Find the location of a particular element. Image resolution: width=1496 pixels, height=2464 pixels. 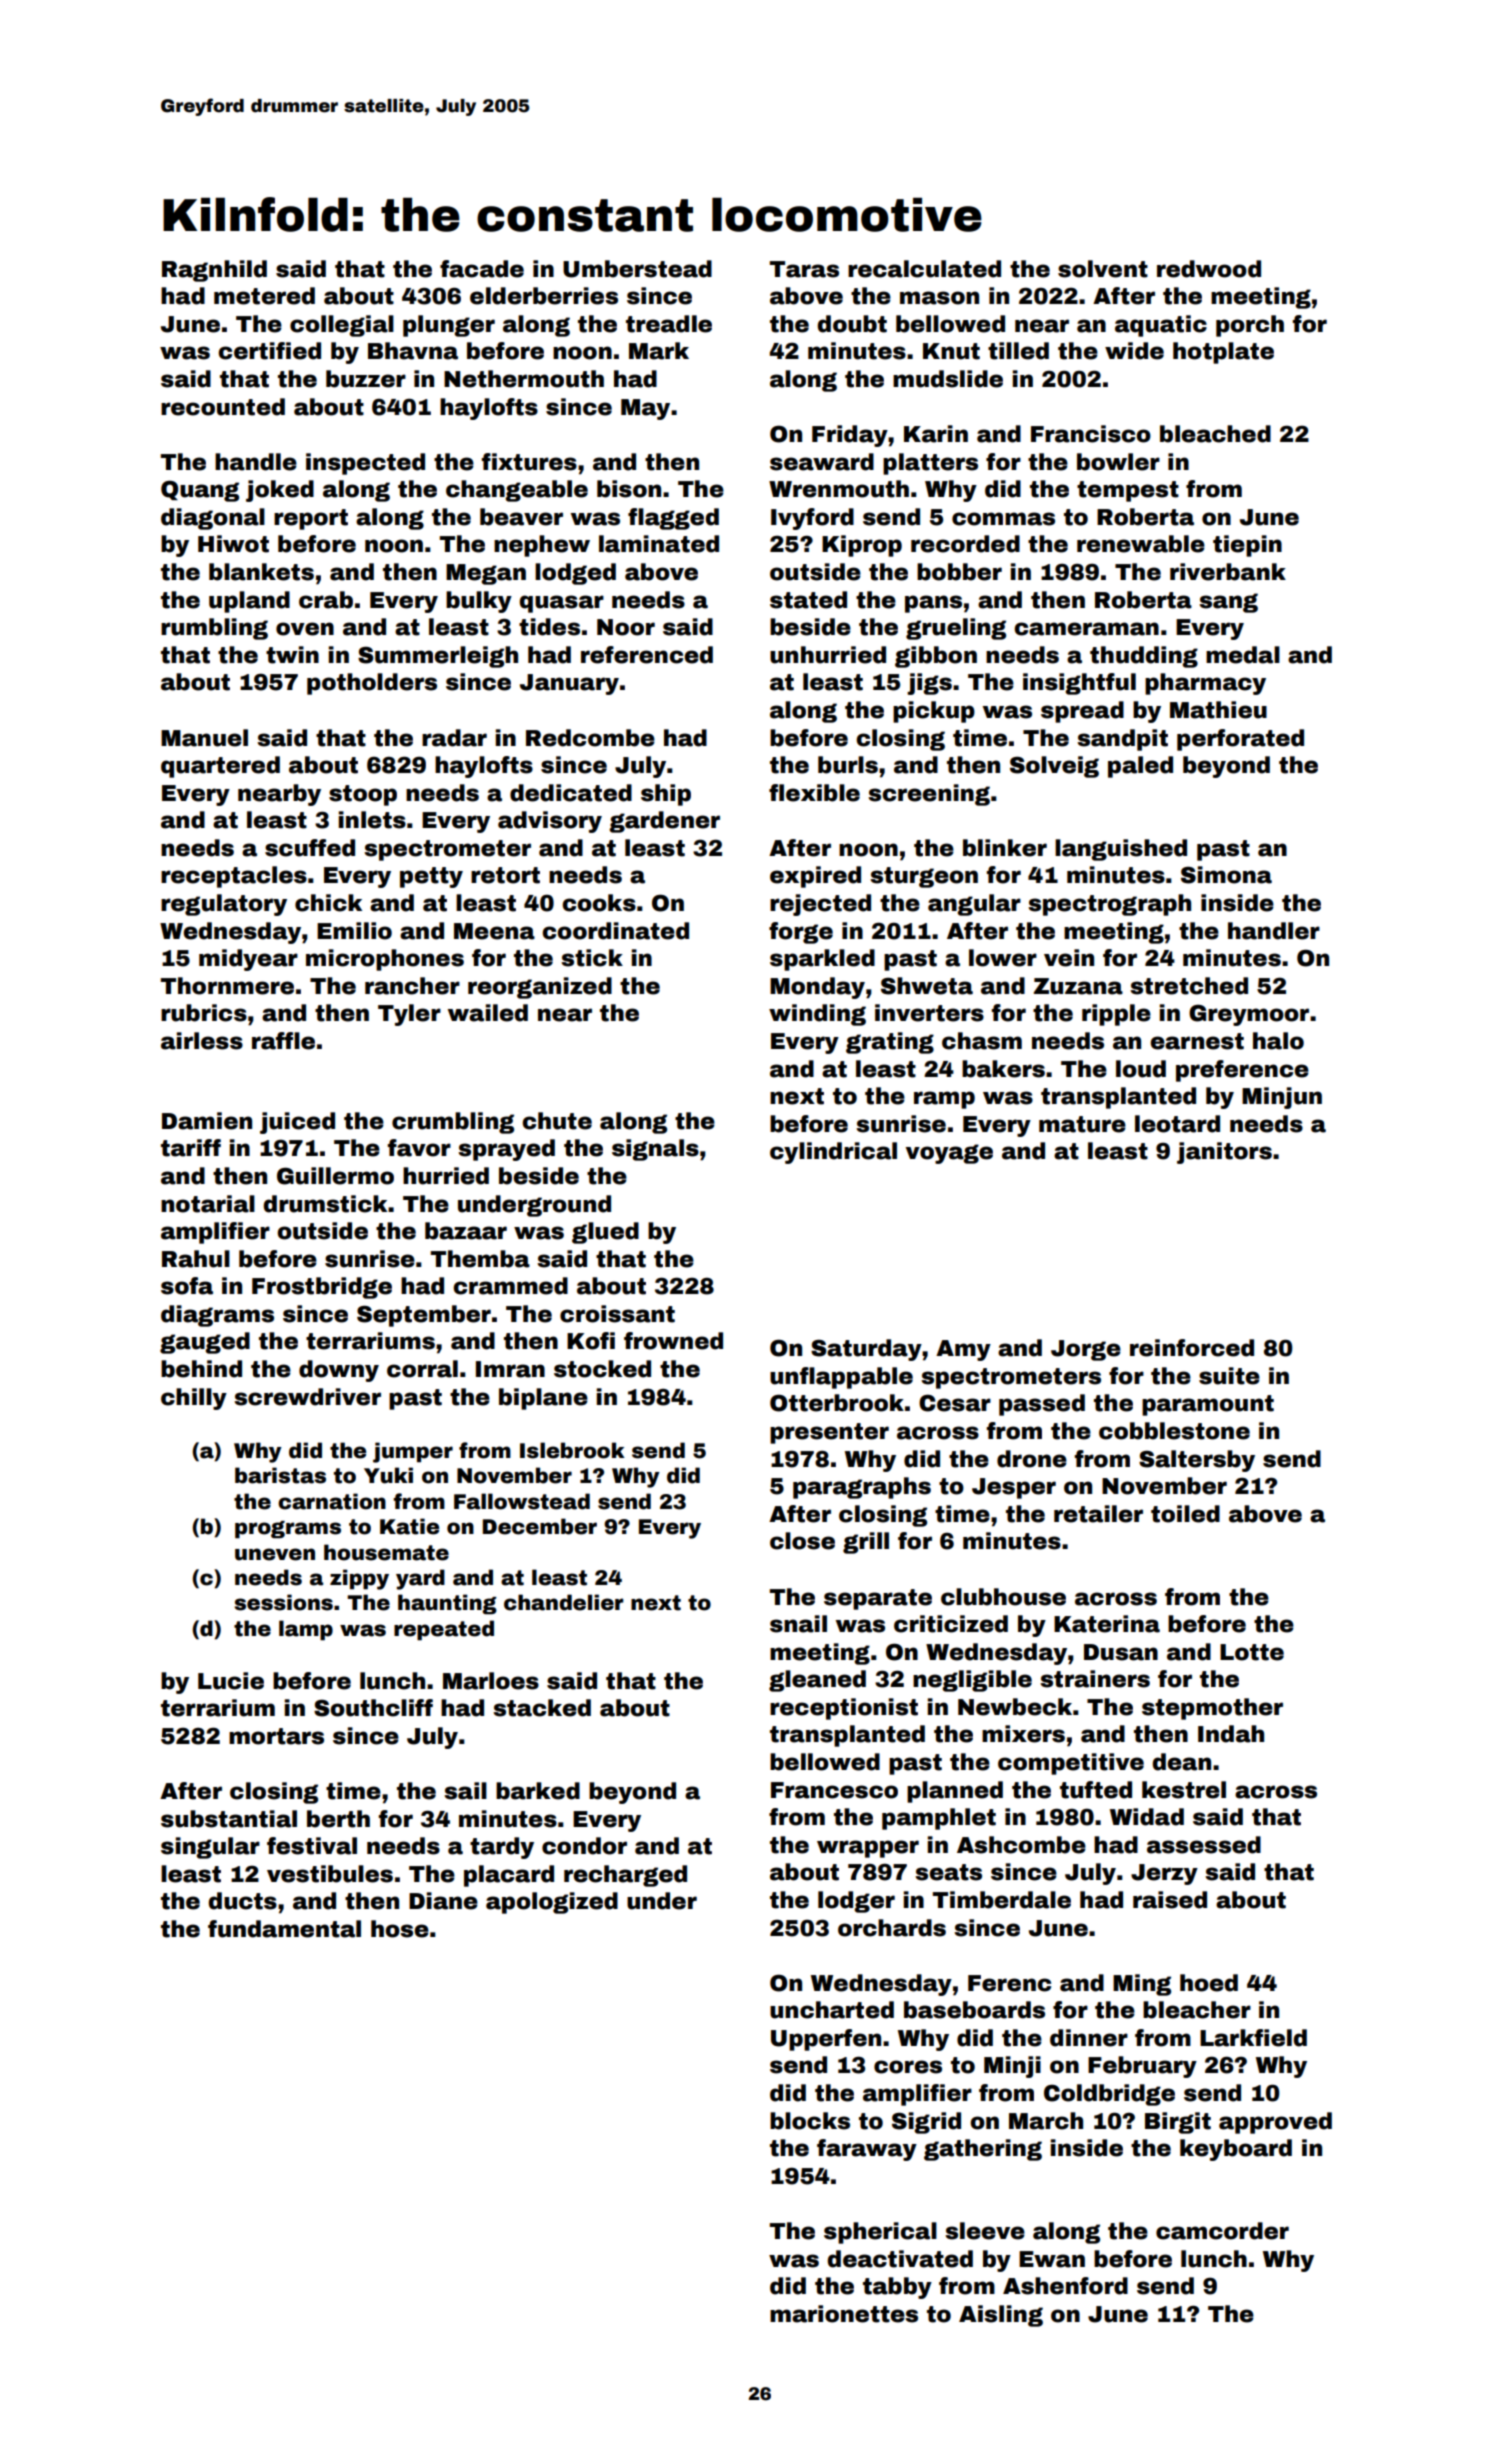

Ragnhild is located at coordinates (214, 271).
